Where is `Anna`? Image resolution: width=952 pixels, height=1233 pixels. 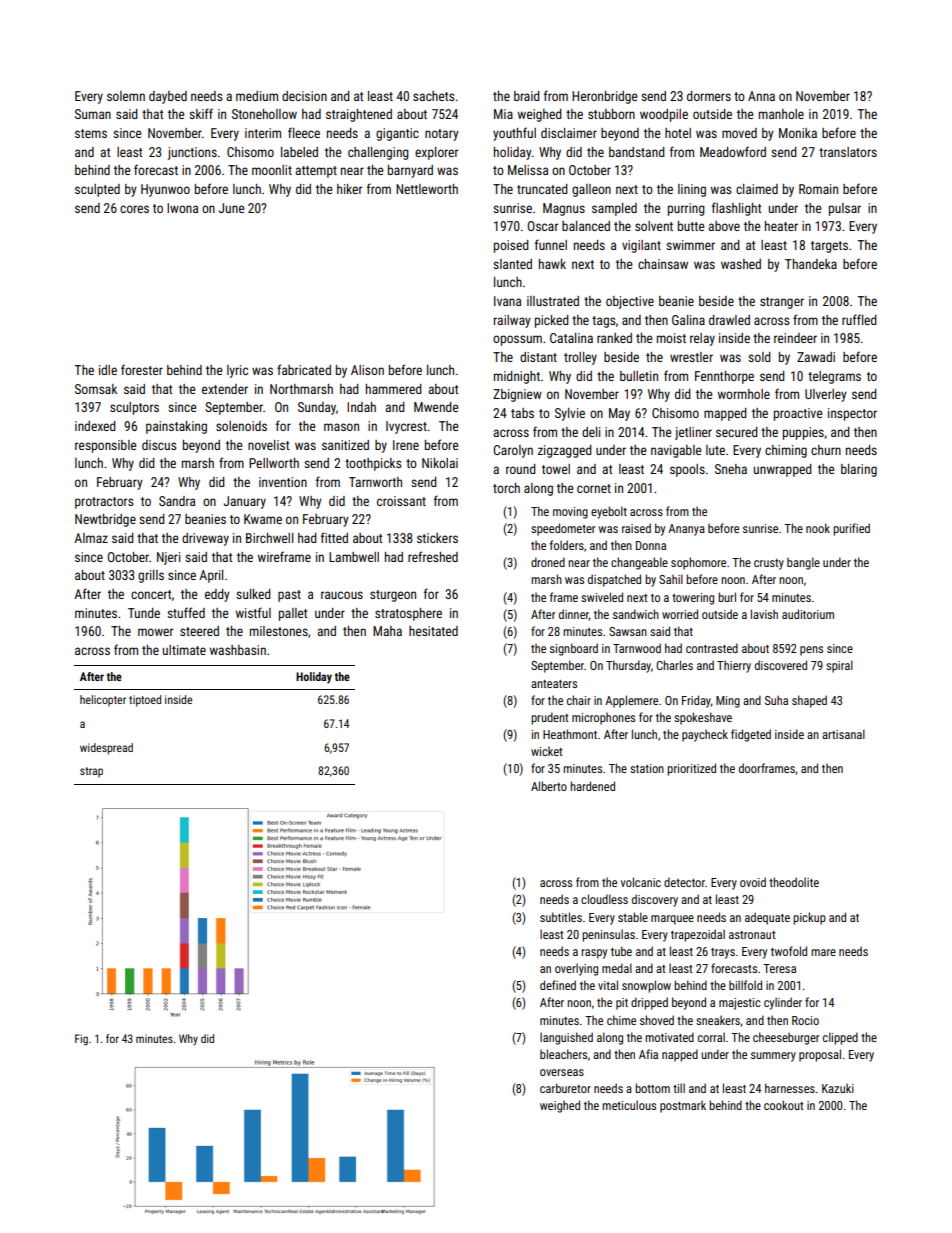 Anna is located at coordinates (761, 96).
